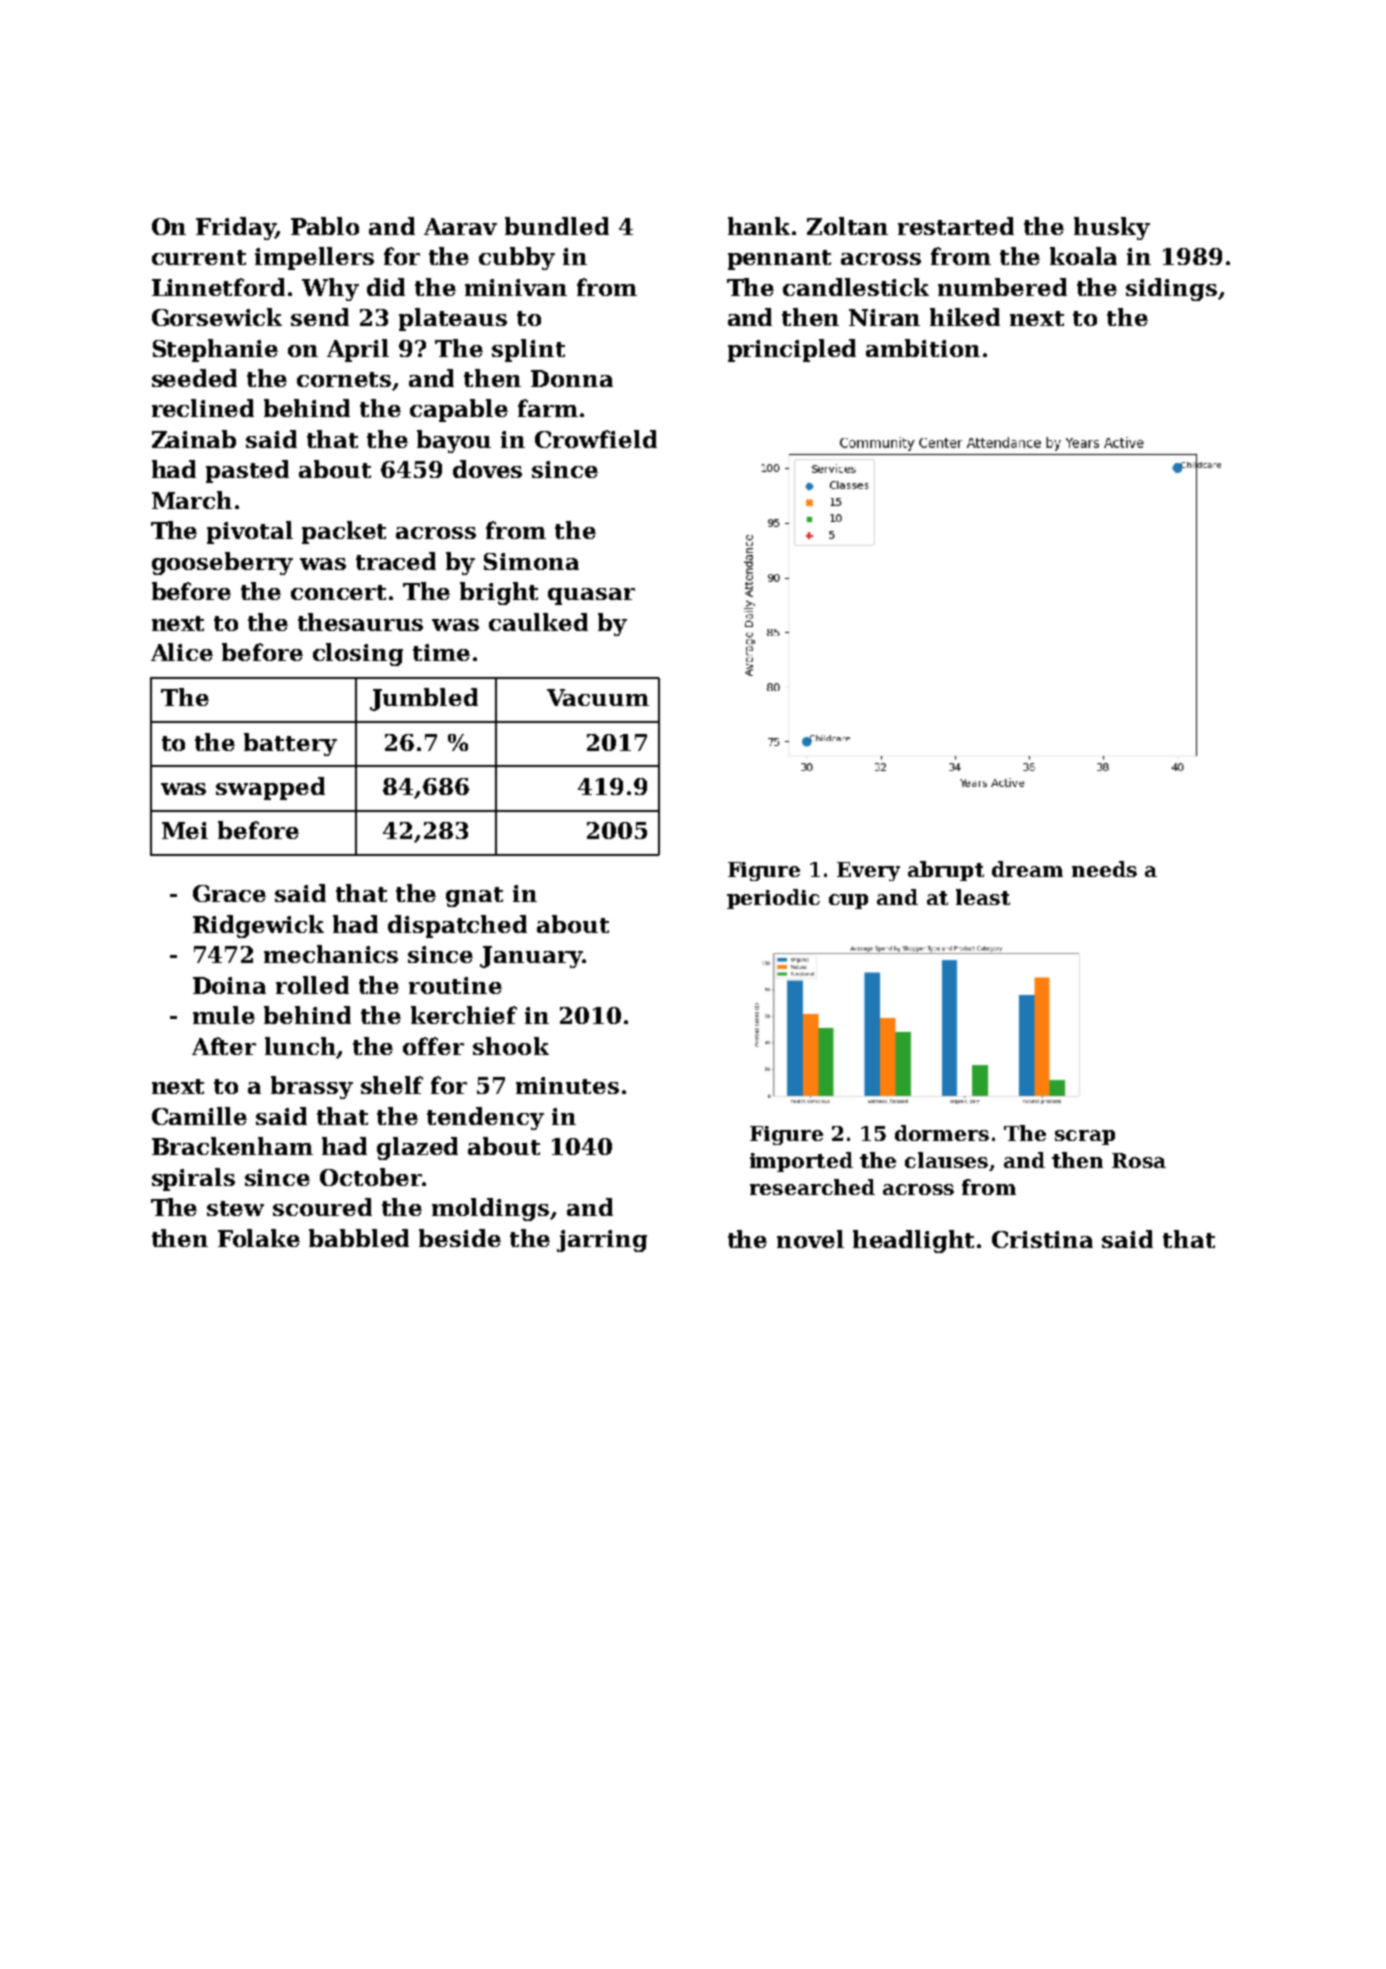 This screenshot has width=1386, height=1969. What do you see at coordinates (942, 1133) in the screenshot?
I see `dormers` at bounding box center [942, 1133].
